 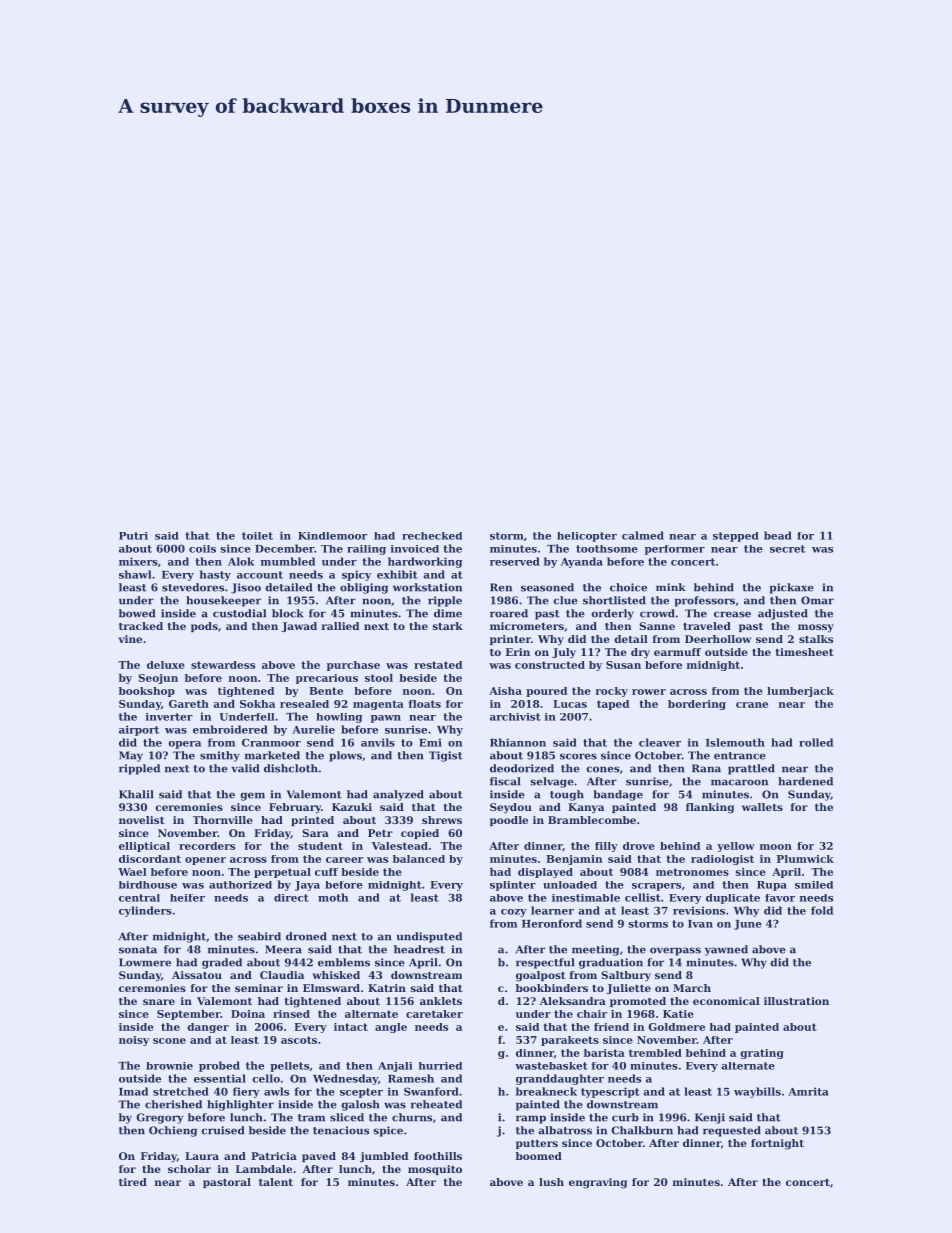 I want to click on prattled, so click(x=751, y=769).
